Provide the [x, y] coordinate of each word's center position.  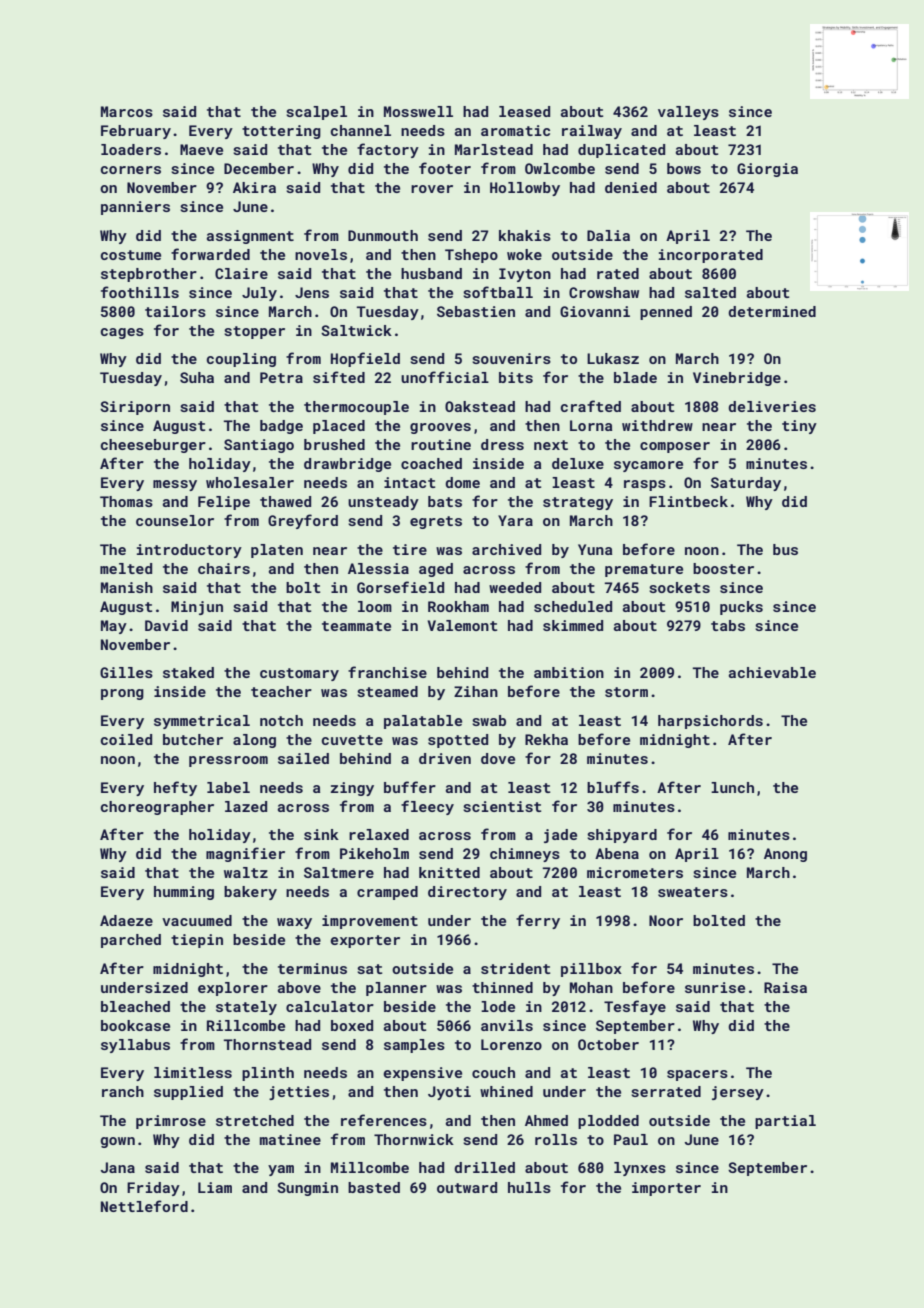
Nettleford [144, 1206]
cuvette [352, 740]
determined [772, 311]
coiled [126, 739]
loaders [131, 149]
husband [431, 273]
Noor [666, 920]
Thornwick [414, 1139]
